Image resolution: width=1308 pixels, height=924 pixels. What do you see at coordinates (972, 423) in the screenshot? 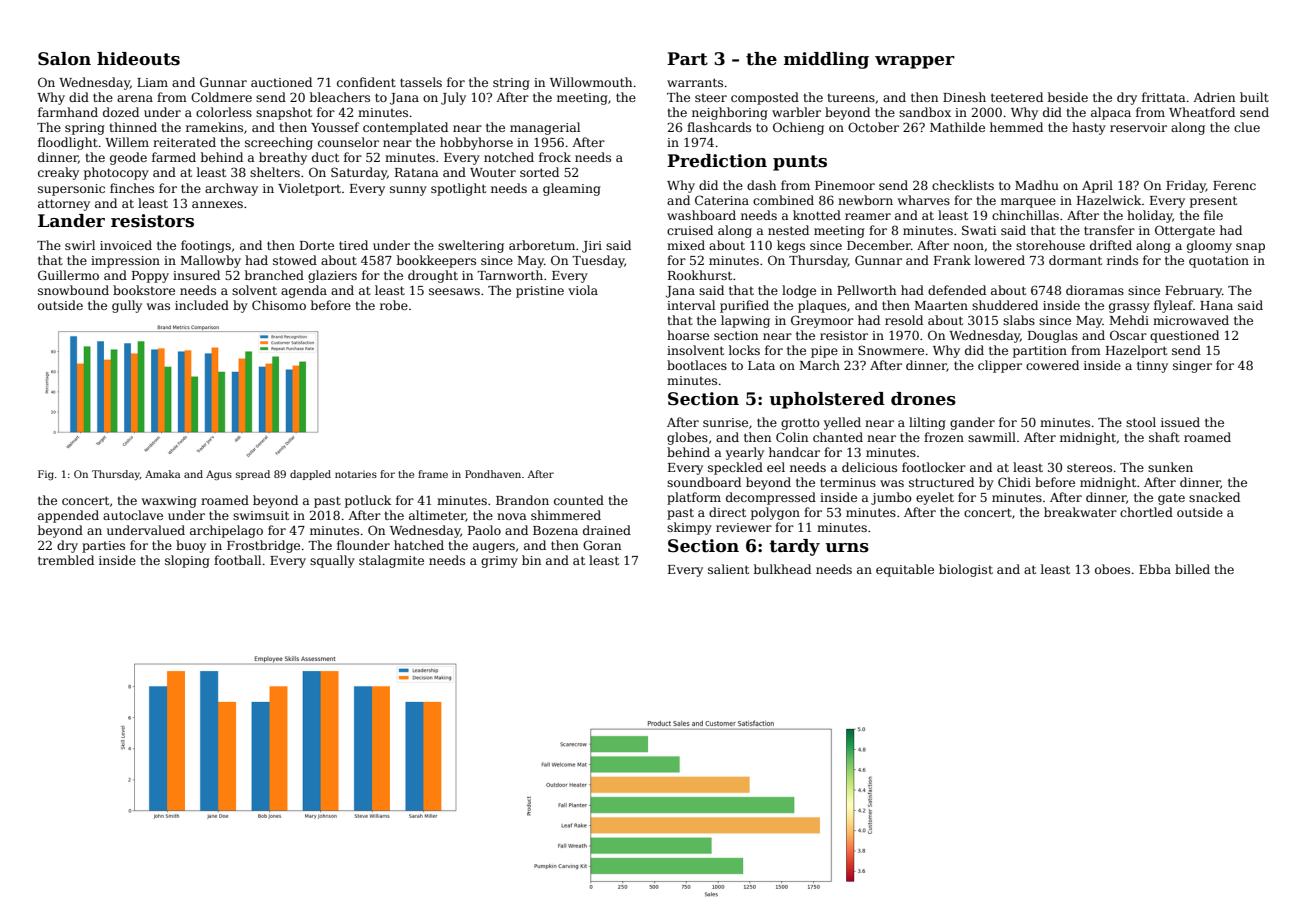
I see `gander` at bounding box center [972, 423].
